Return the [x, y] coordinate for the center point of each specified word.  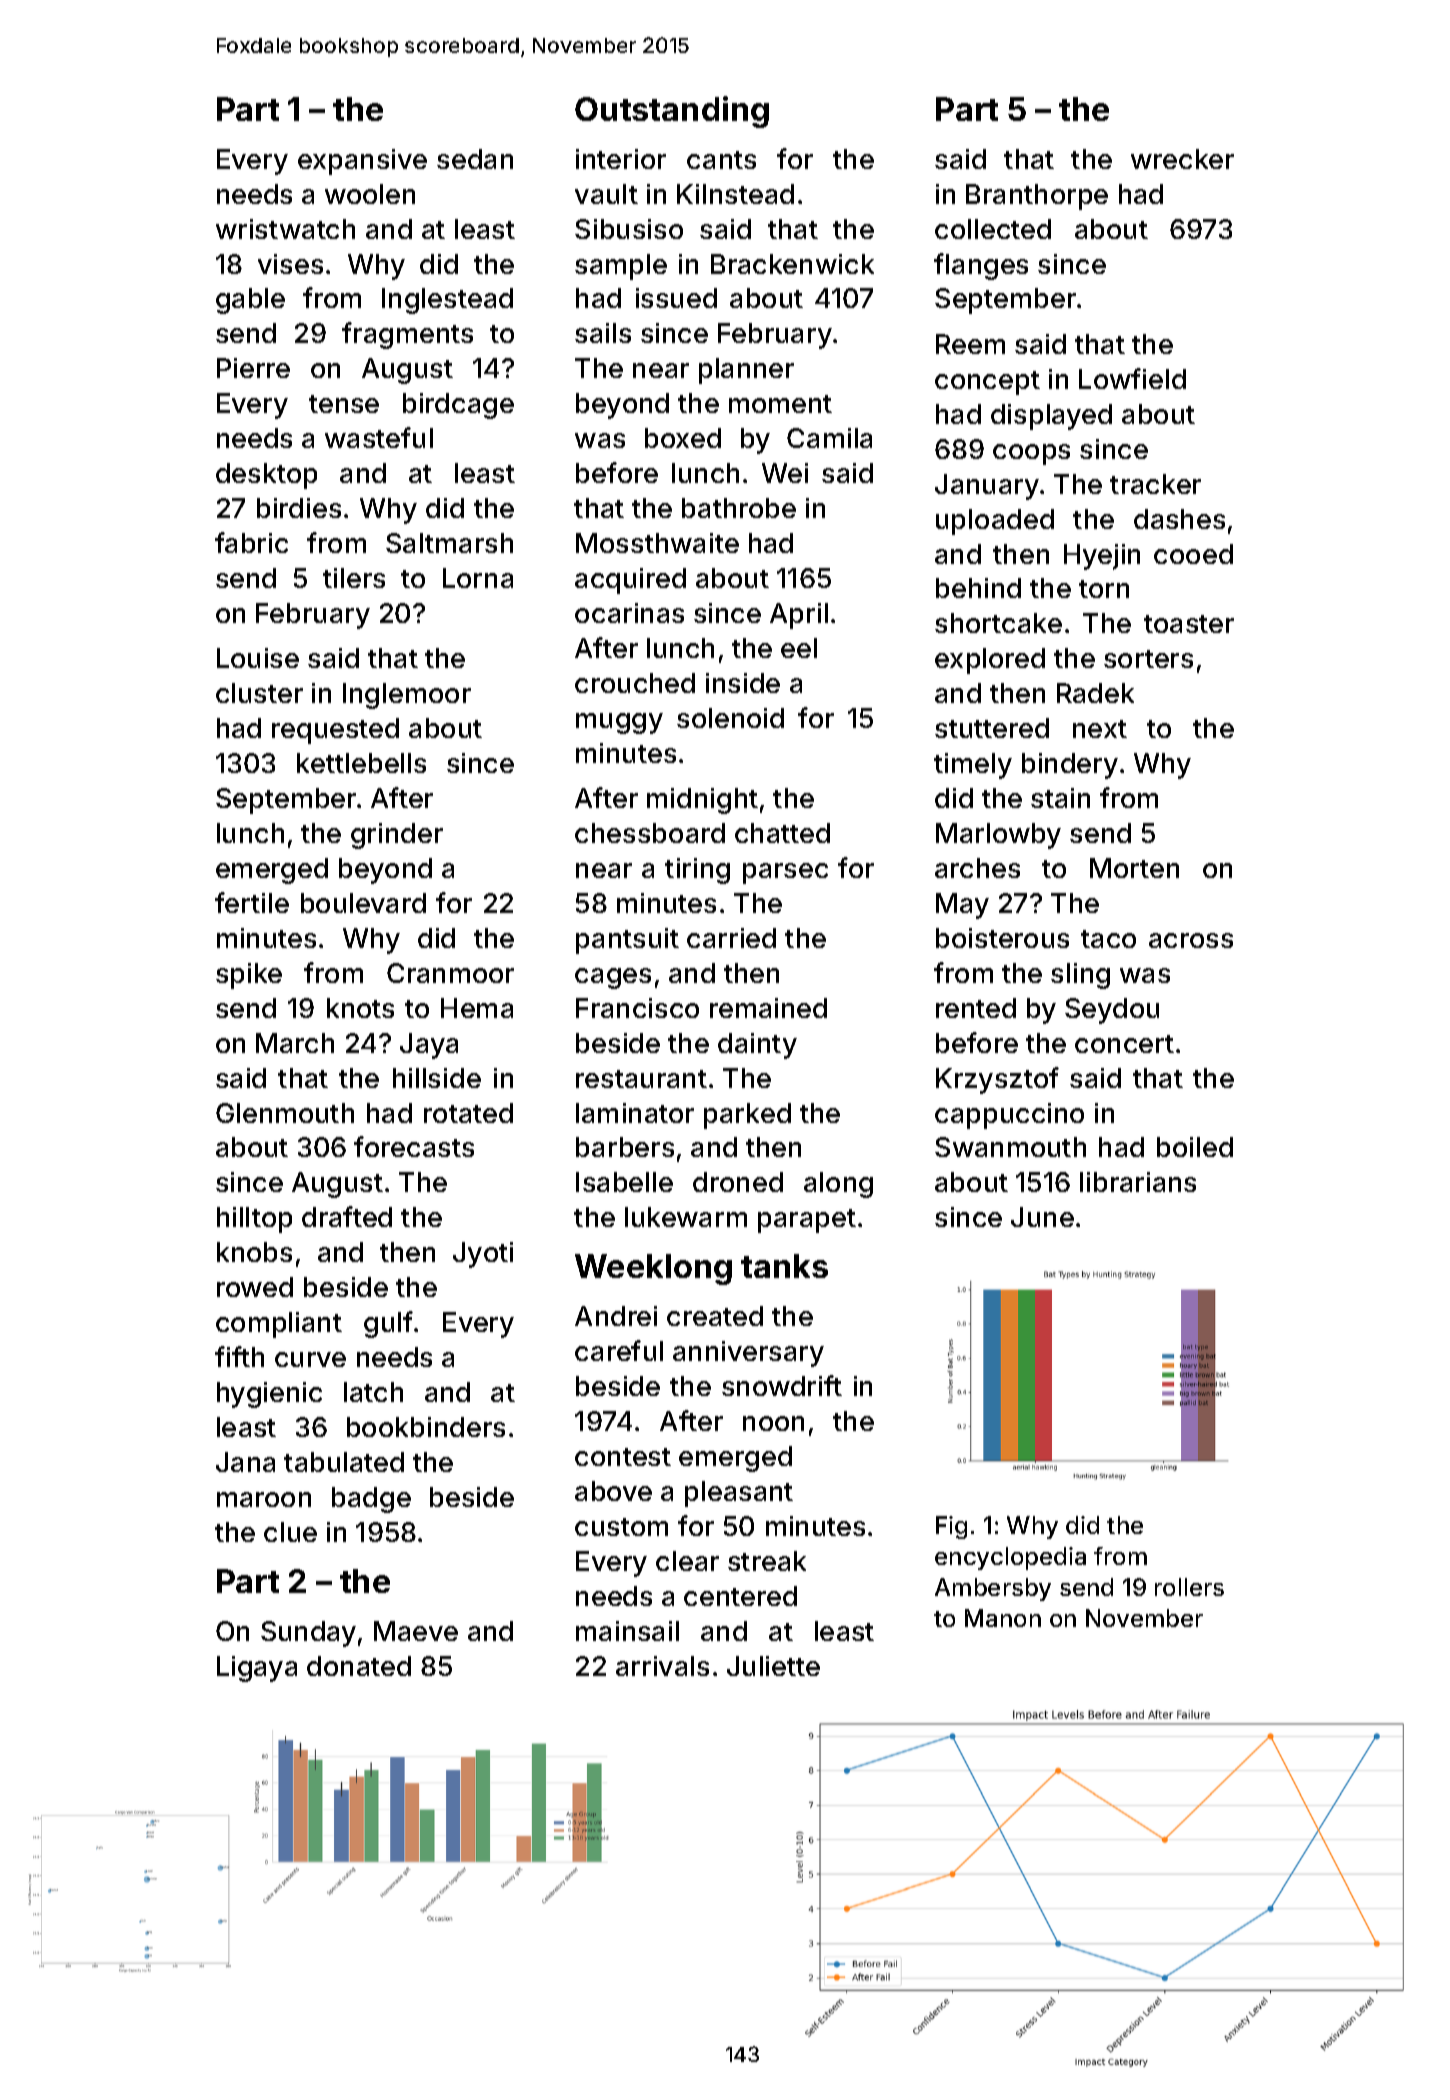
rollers [1189, 1587]
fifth [239, 1356]
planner [746, 371]
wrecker [1182, 159]
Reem [970, 344]
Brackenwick [792, 264]
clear [687, 1561]
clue [290, 1532]
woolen [370, 194]
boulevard [363, 903]
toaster [1189, 624]
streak [767, 1561]
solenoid [730, 718]
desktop [266, 476]
